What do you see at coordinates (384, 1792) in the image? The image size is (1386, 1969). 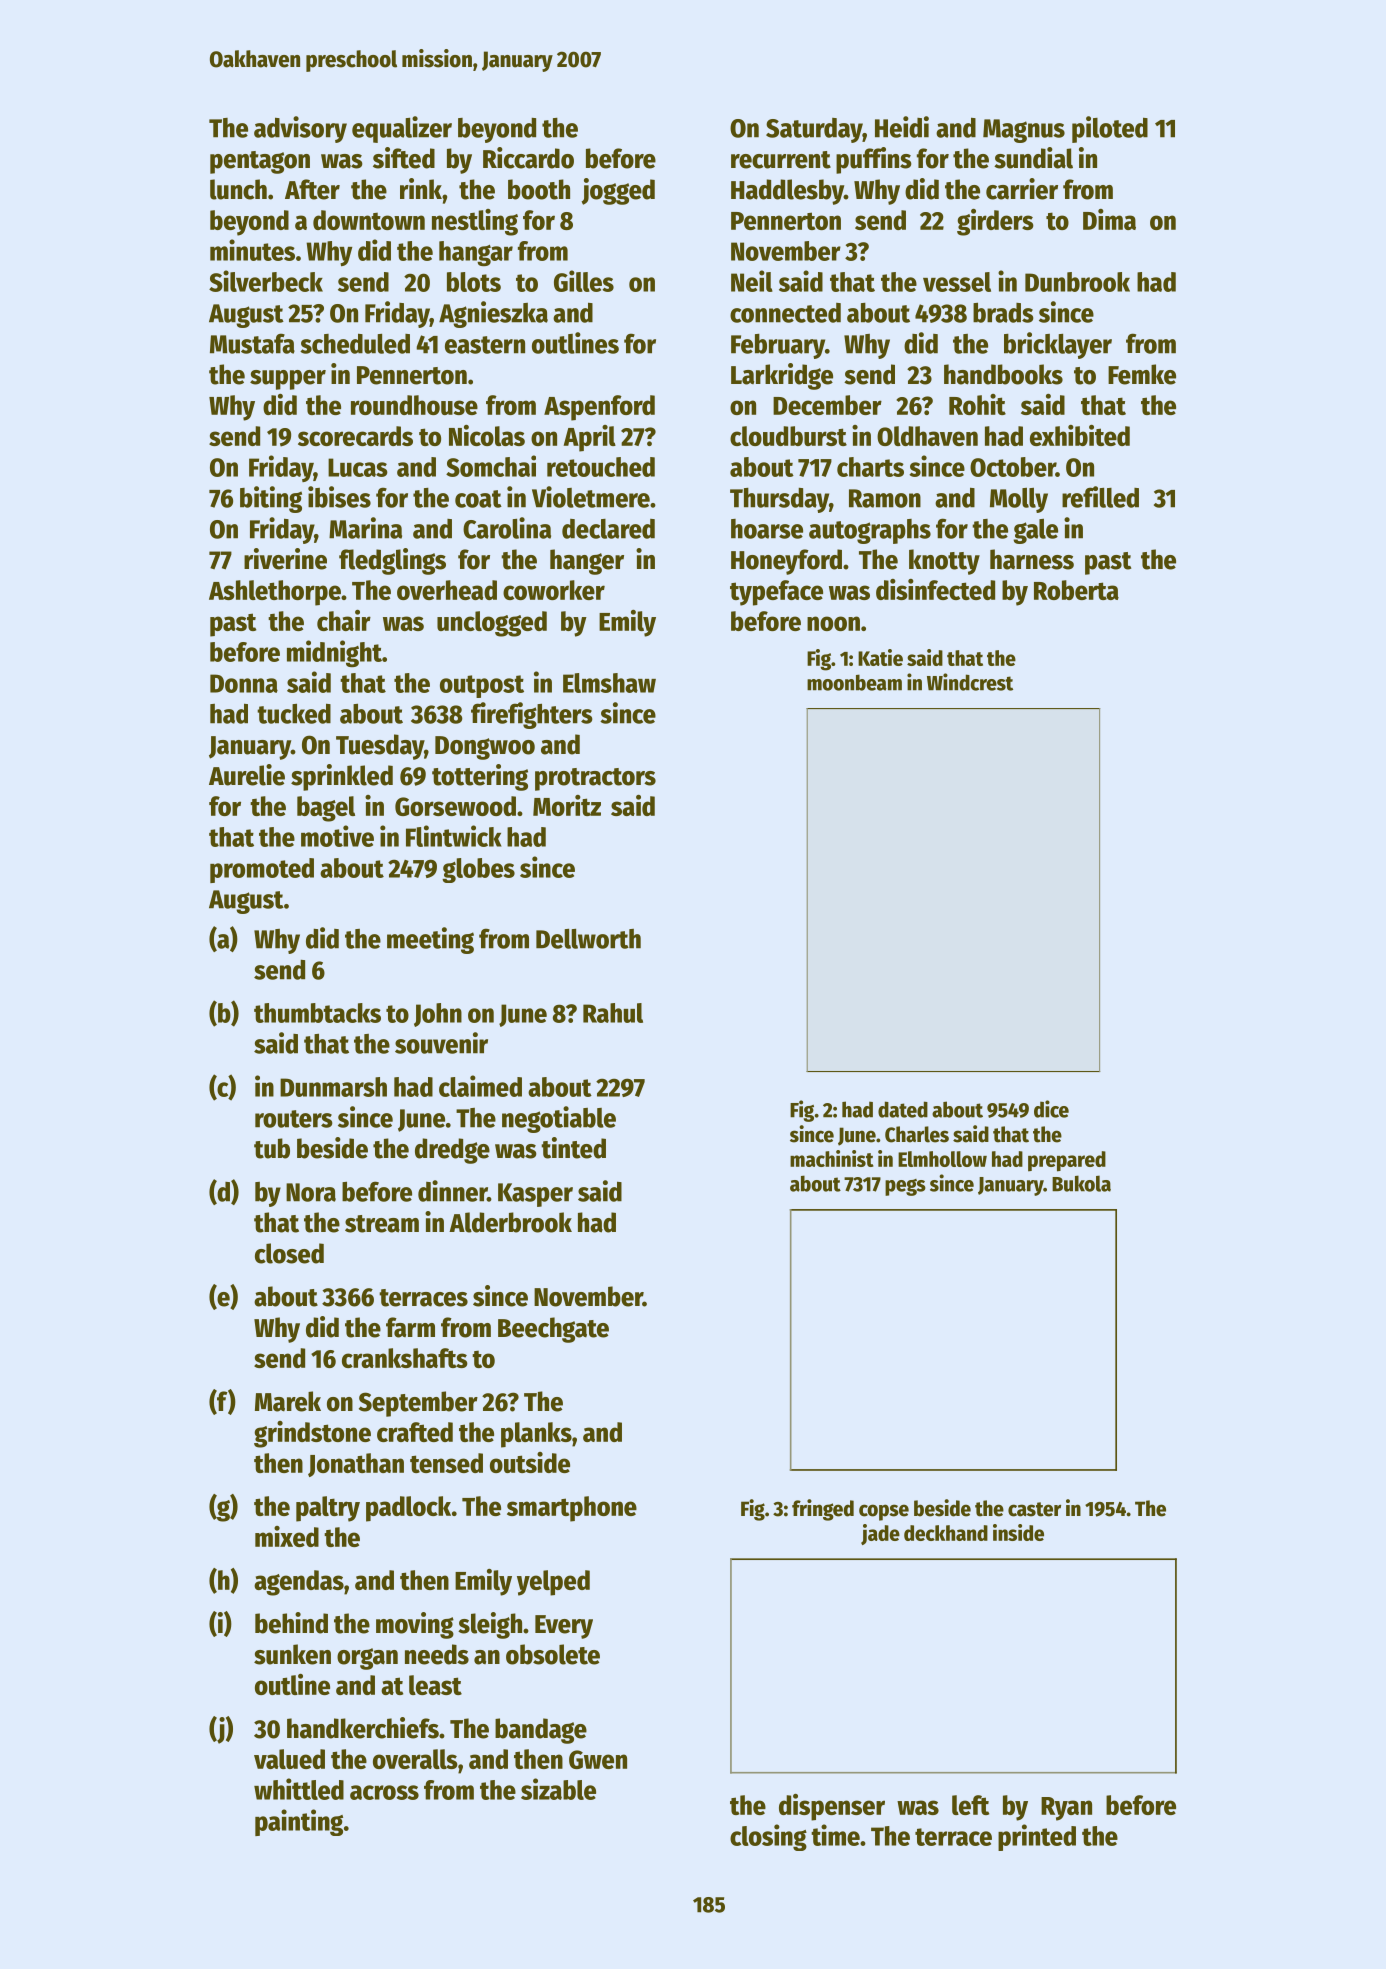 I see `across` at bounding box center [384, 1792].
